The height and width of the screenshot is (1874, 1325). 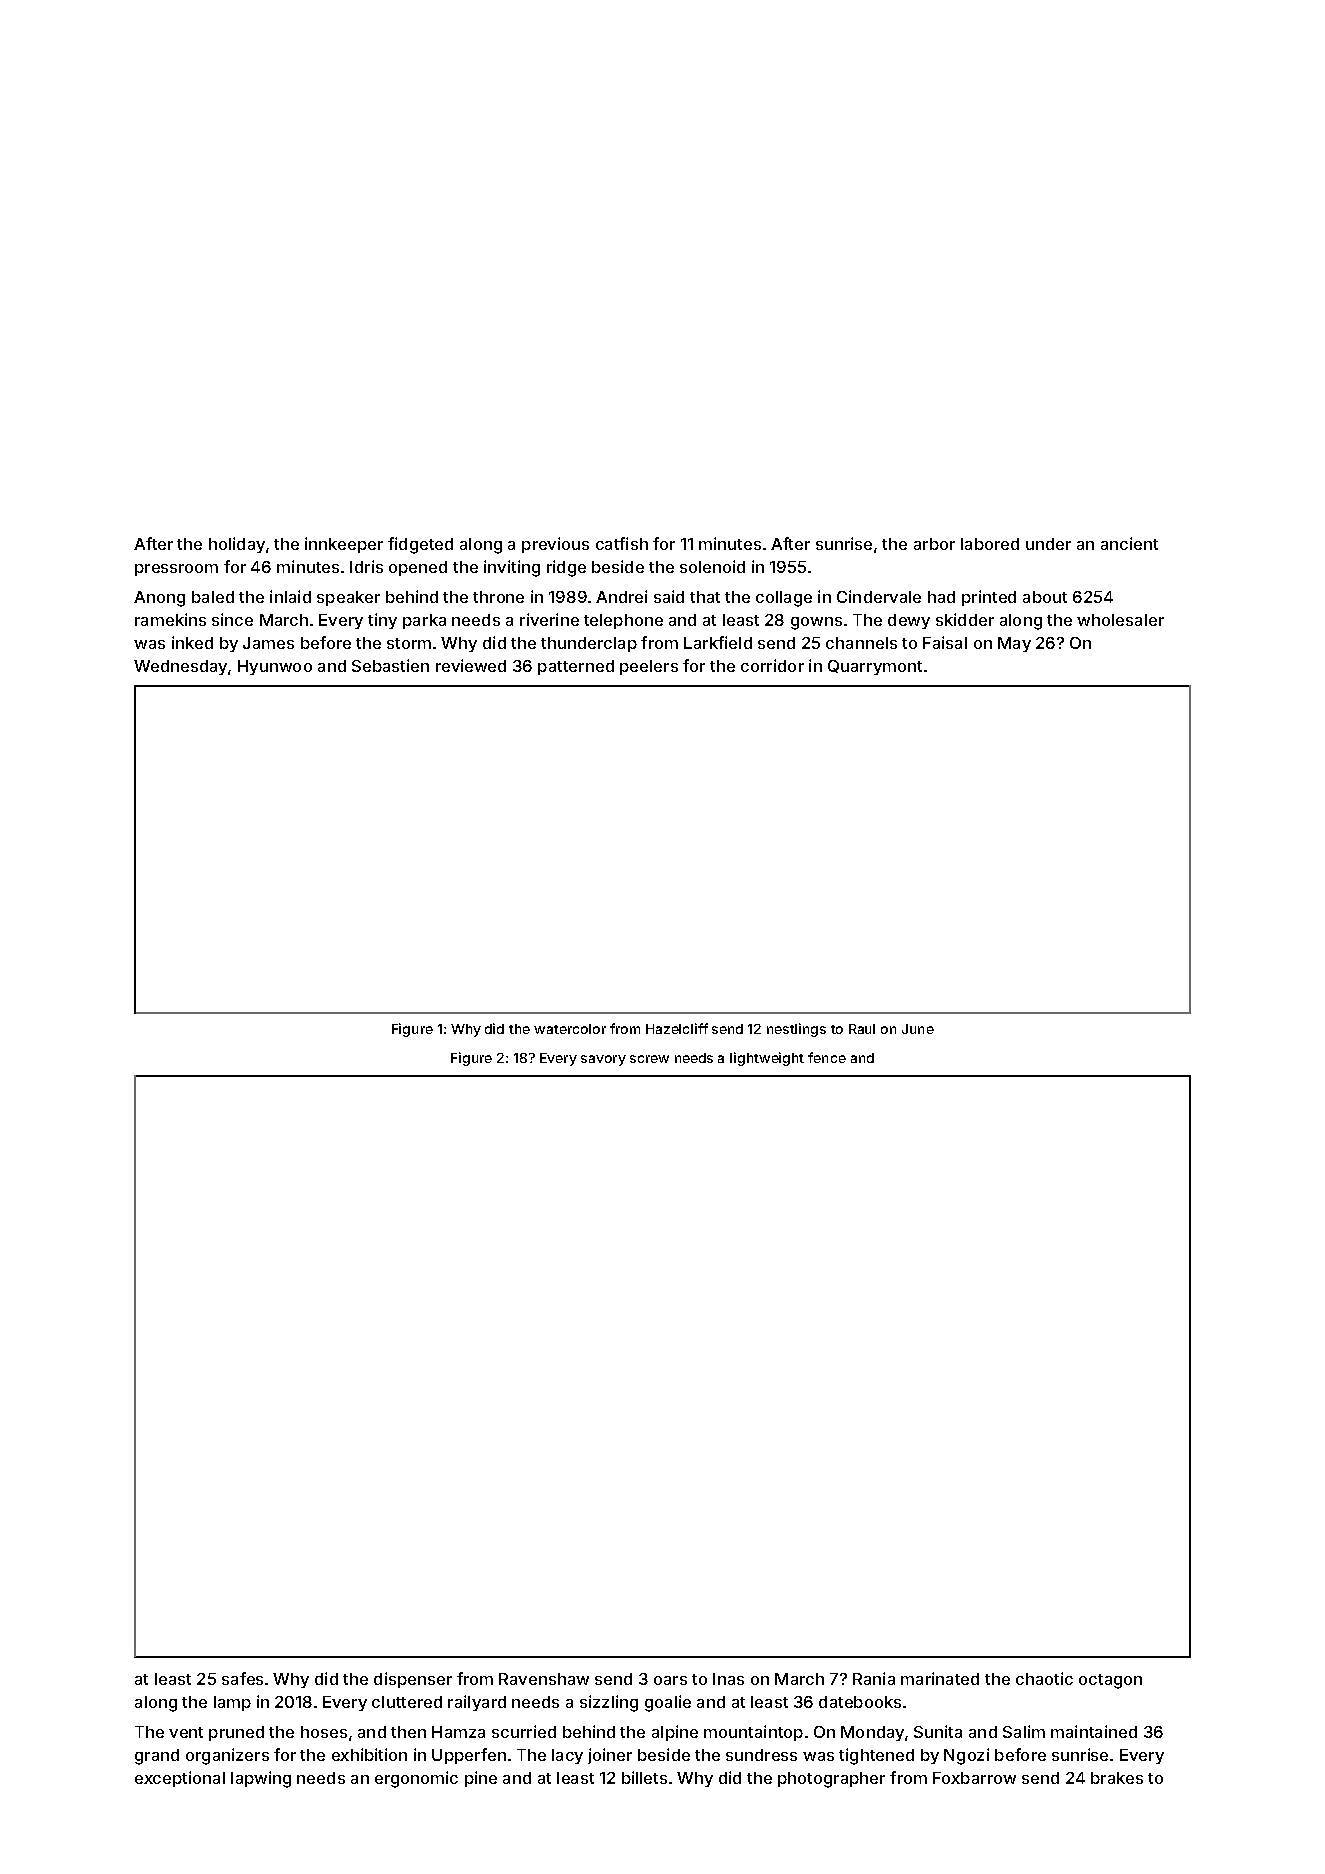 I want to click on nestlings, so click(x=796, y=1030).
